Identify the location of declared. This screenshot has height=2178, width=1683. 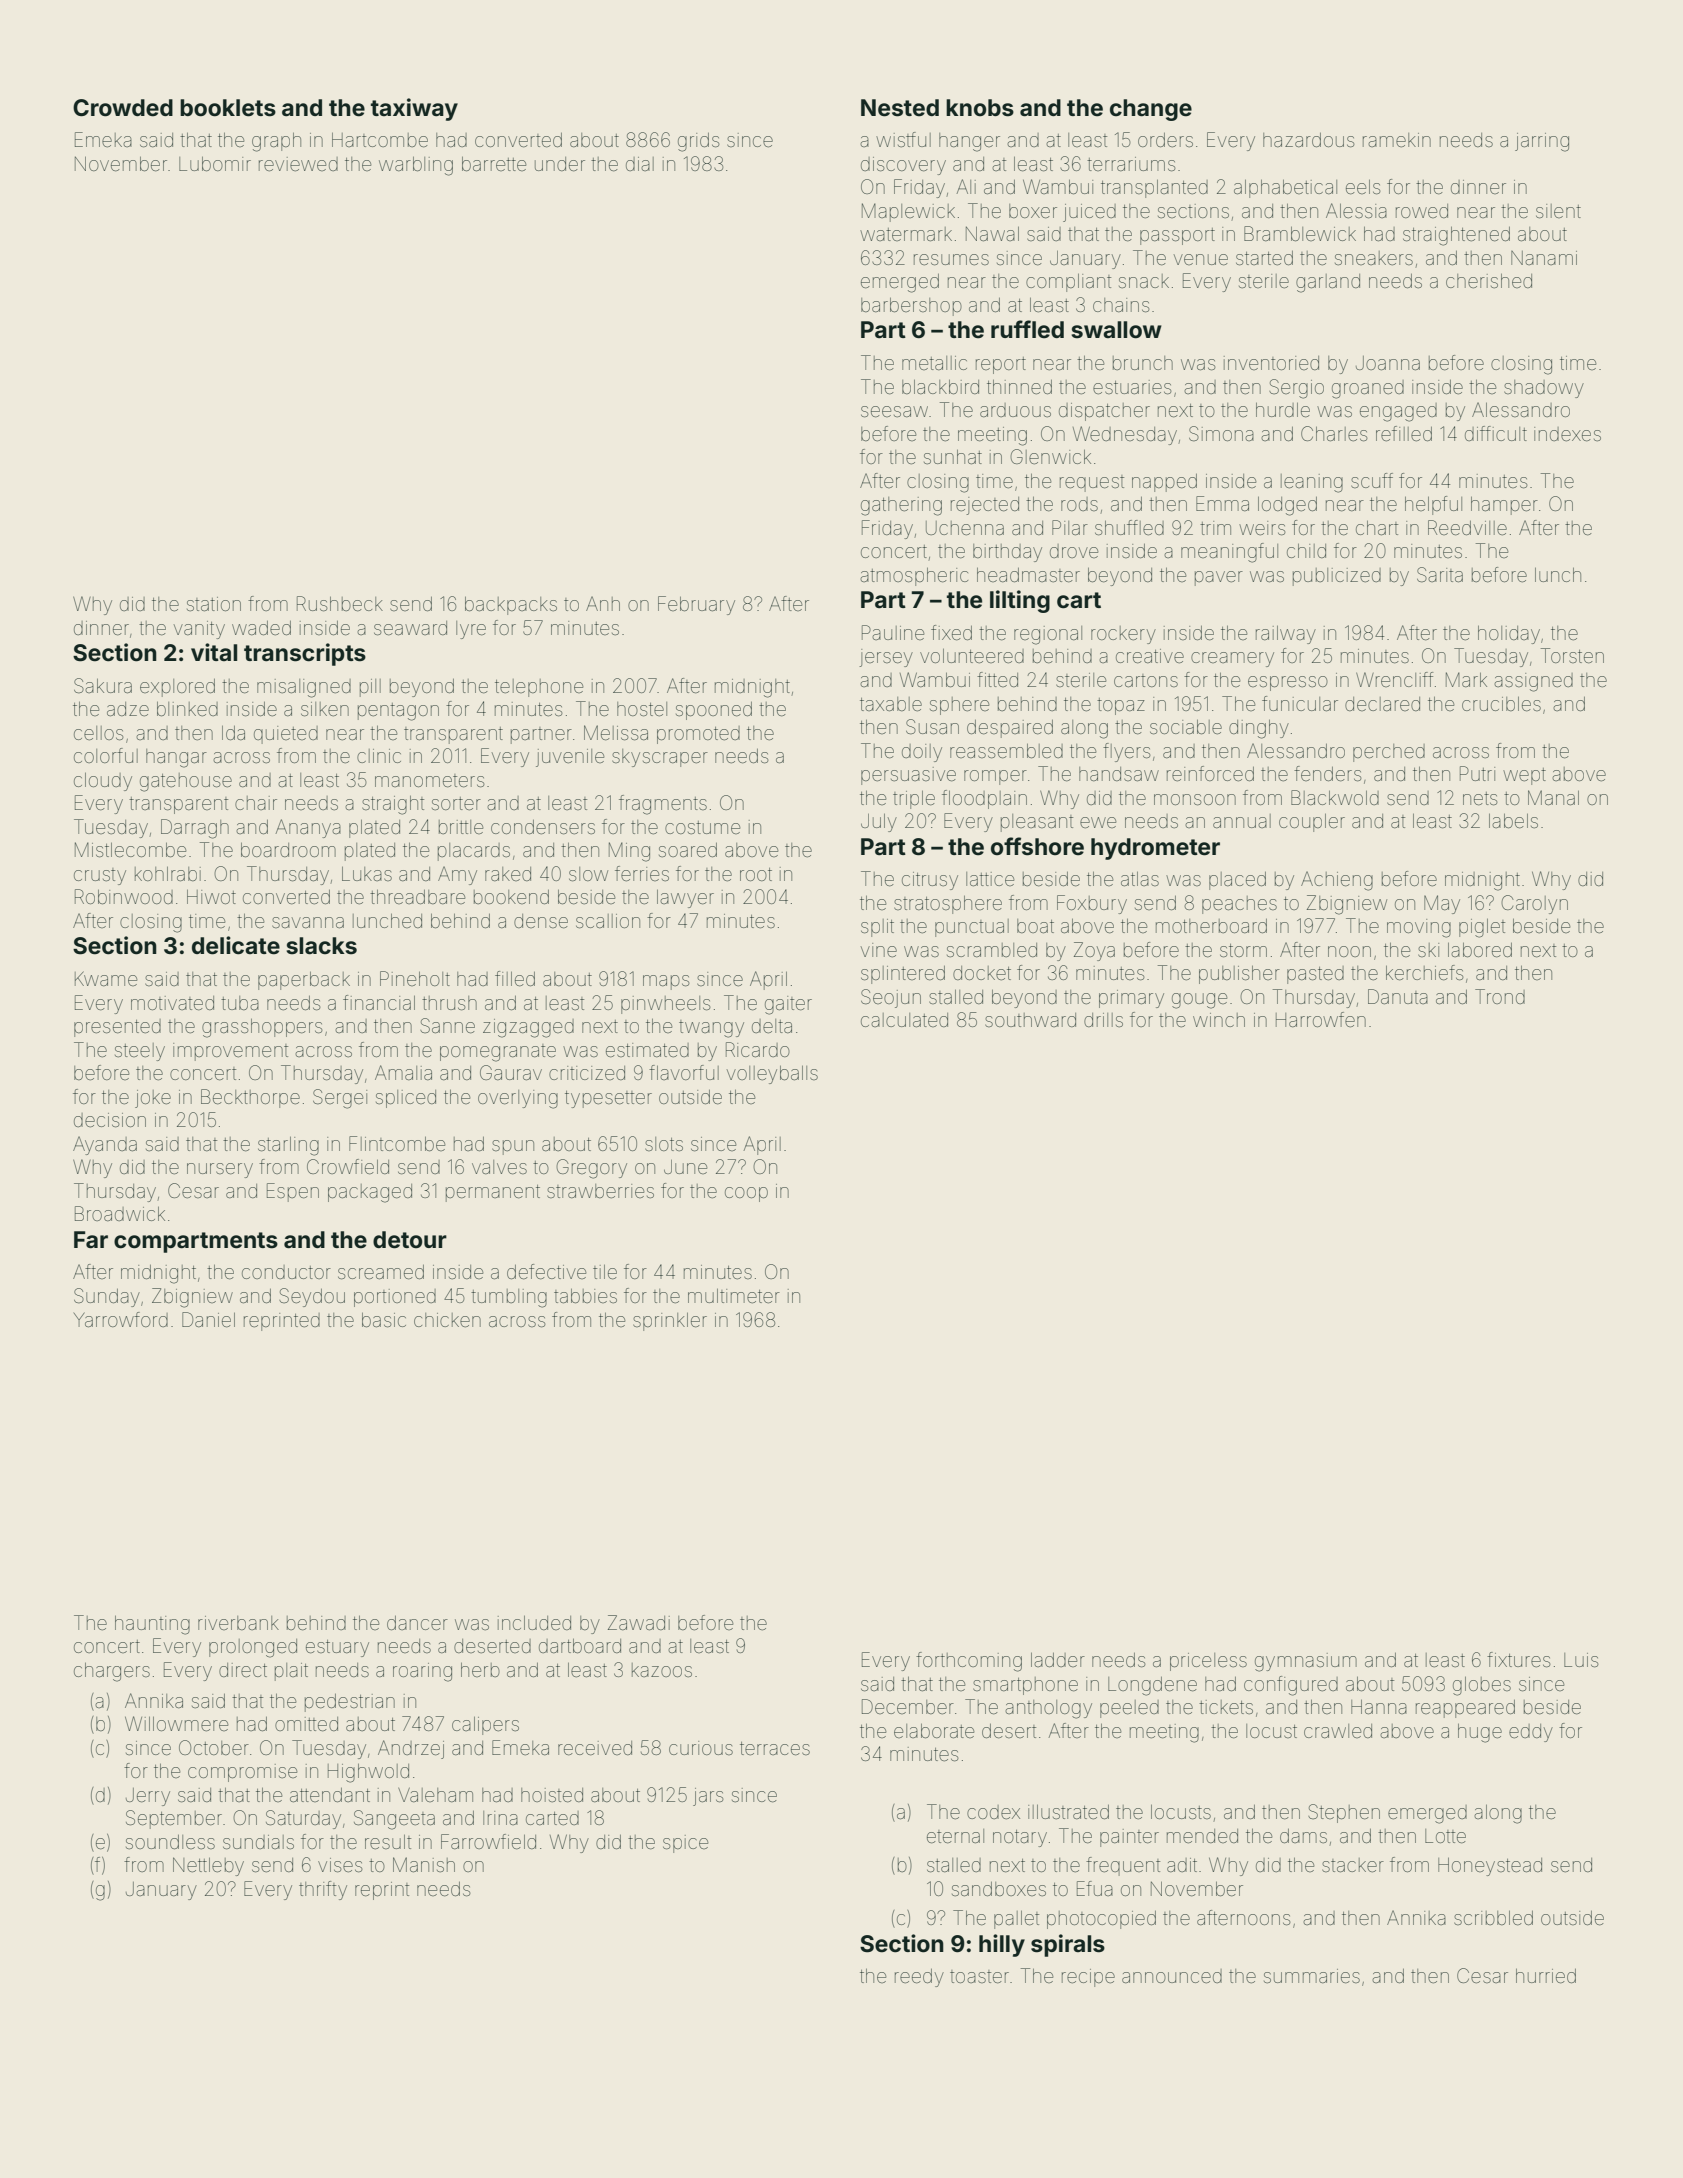
(1382, 704).
